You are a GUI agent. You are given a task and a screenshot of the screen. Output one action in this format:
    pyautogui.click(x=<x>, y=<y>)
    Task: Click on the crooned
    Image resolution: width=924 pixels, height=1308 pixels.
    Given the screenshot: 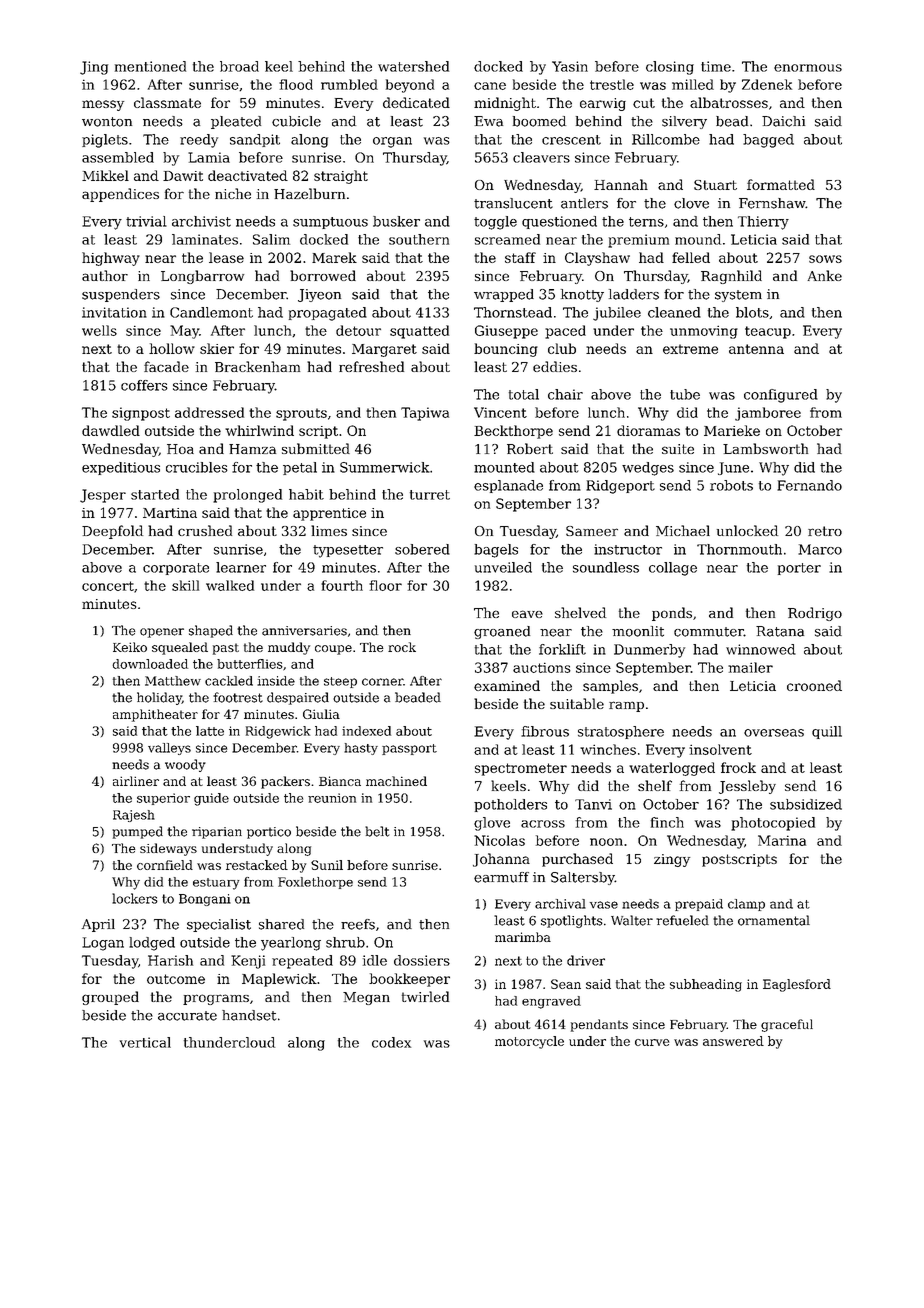 What is the action you would take?
    pyautogui.click(x=814, y=685)
